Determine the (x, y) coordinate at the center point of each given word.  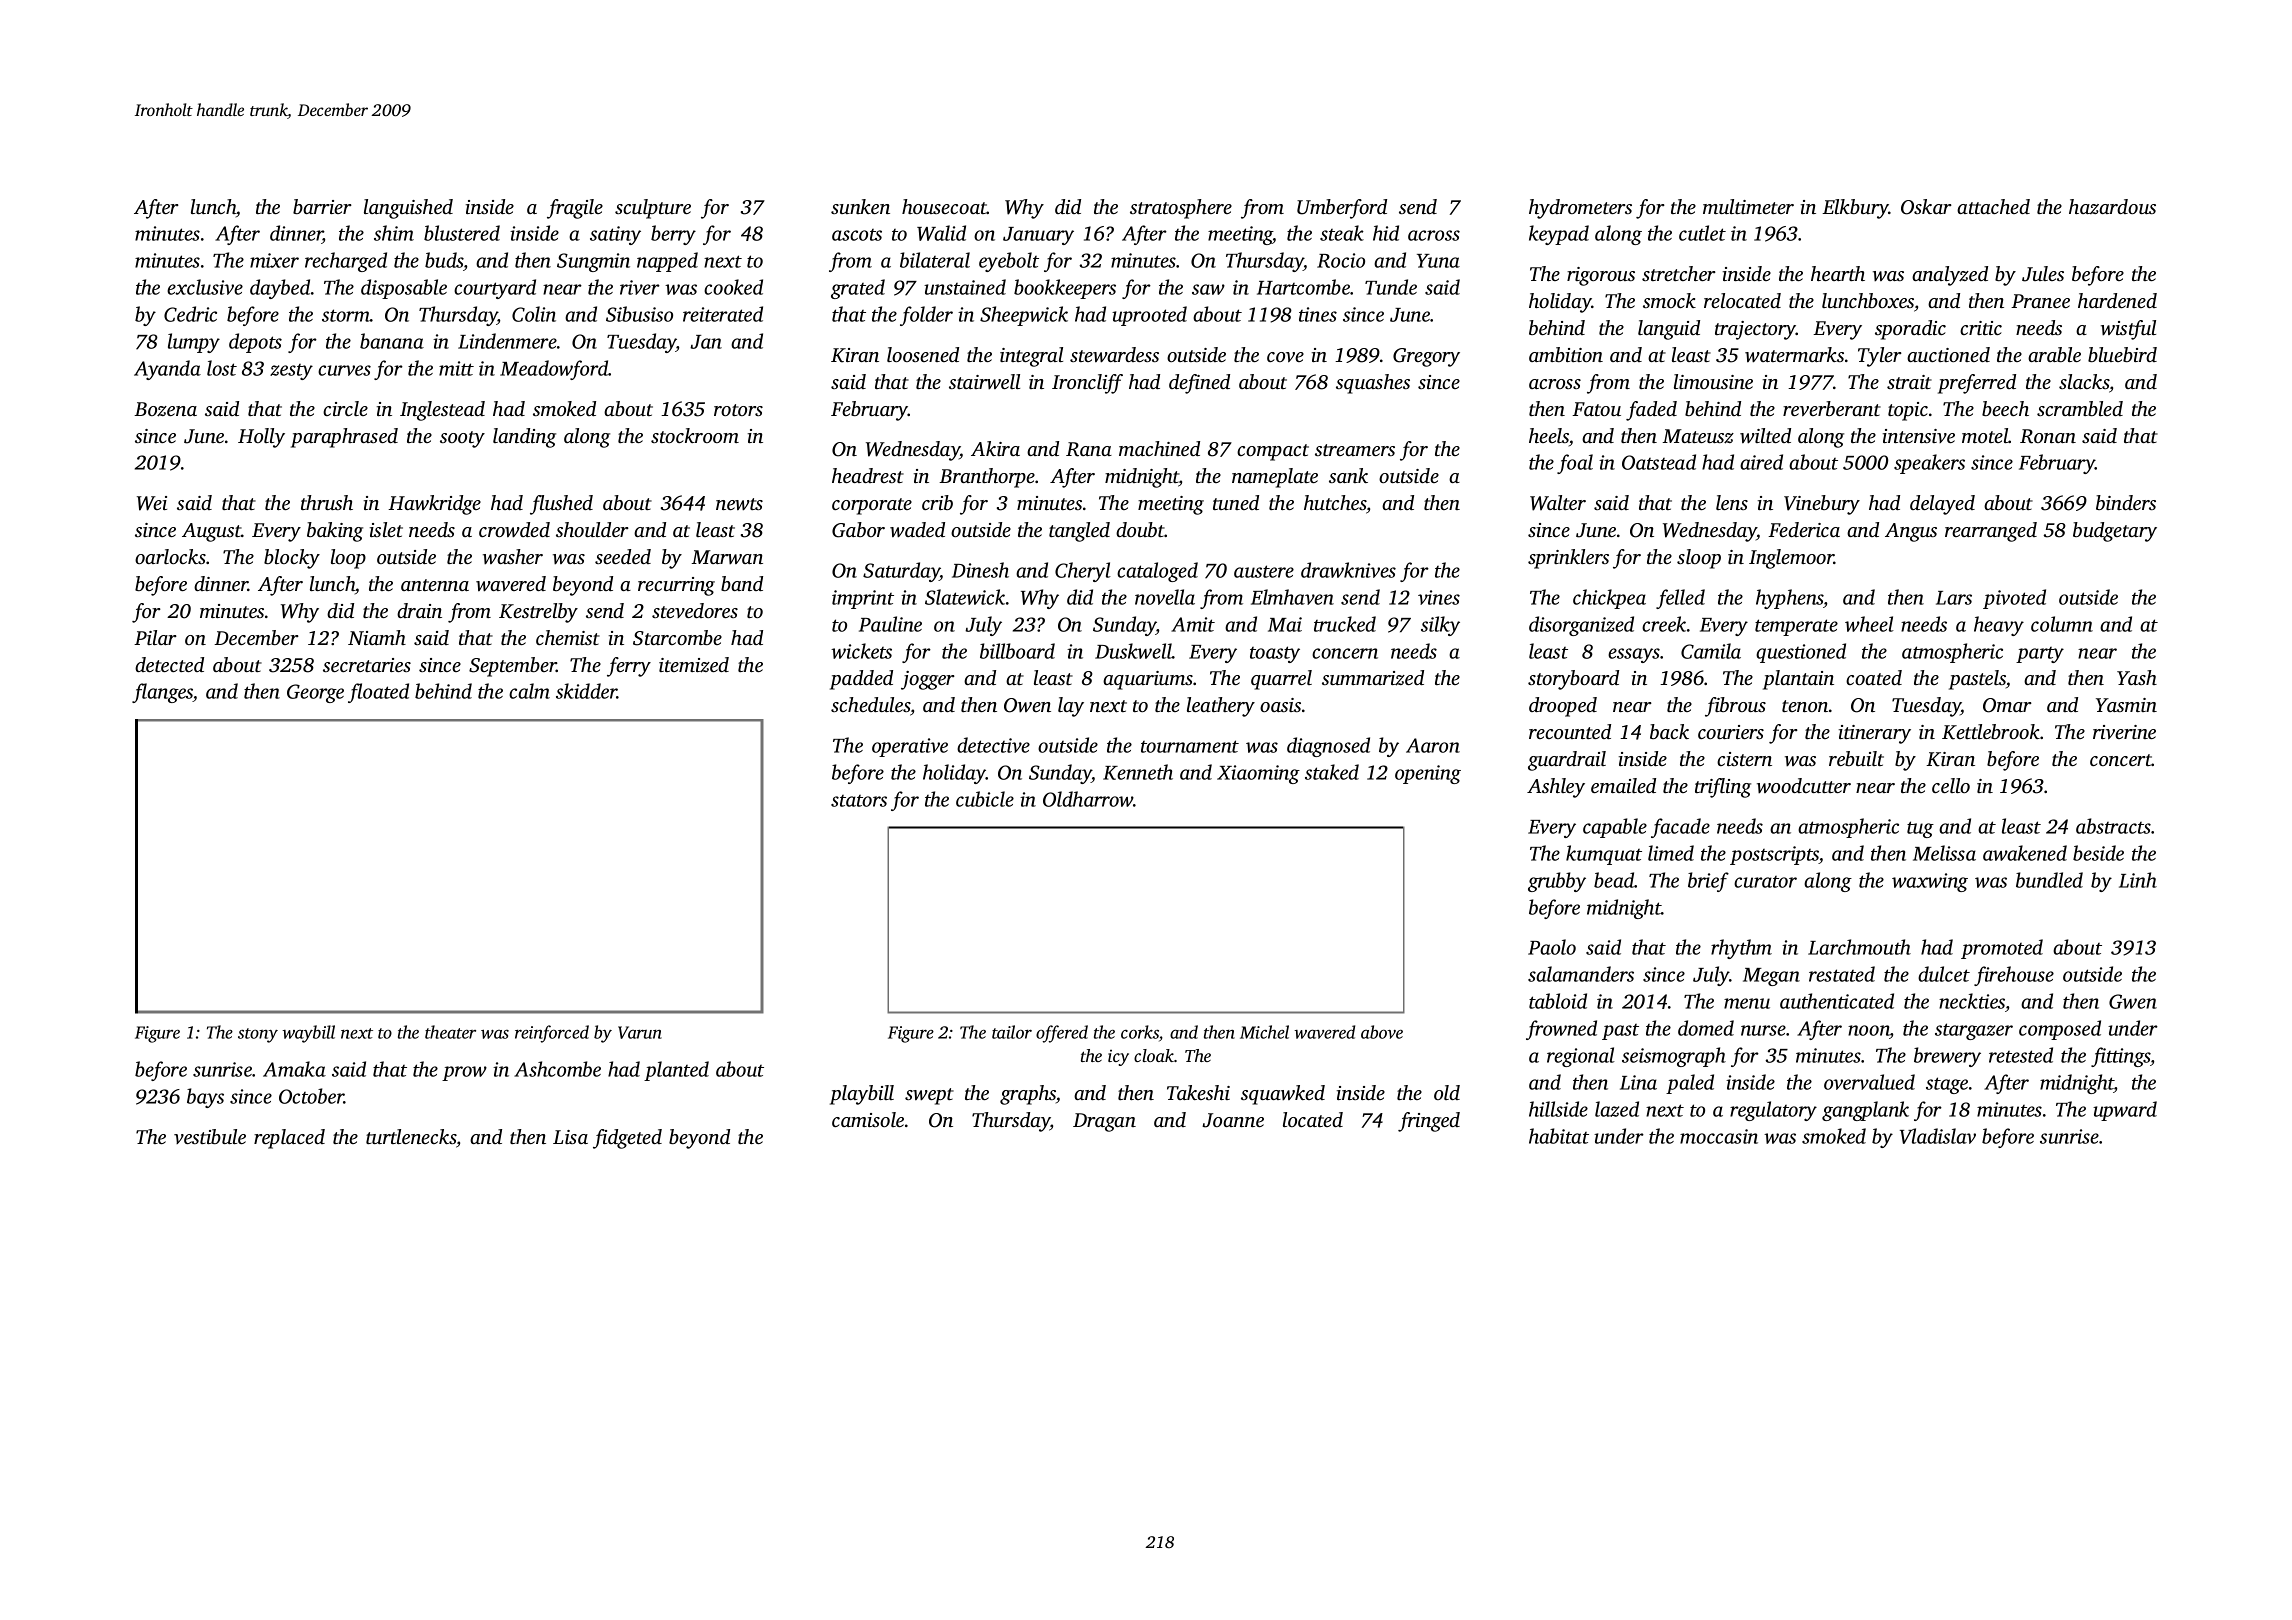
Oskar (1926, 207)
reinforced (552, 1034)
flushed (561, 505)
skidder (586, 691)
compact (1273, 452)
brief (1708, 882)
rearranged (1991, 532)
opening (1428, 774)
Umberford (1342, 209)
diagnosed (1328, 747)
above (1382, 1032)
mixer (274, 260)
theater (450, 1032)
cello (1951, 785)
